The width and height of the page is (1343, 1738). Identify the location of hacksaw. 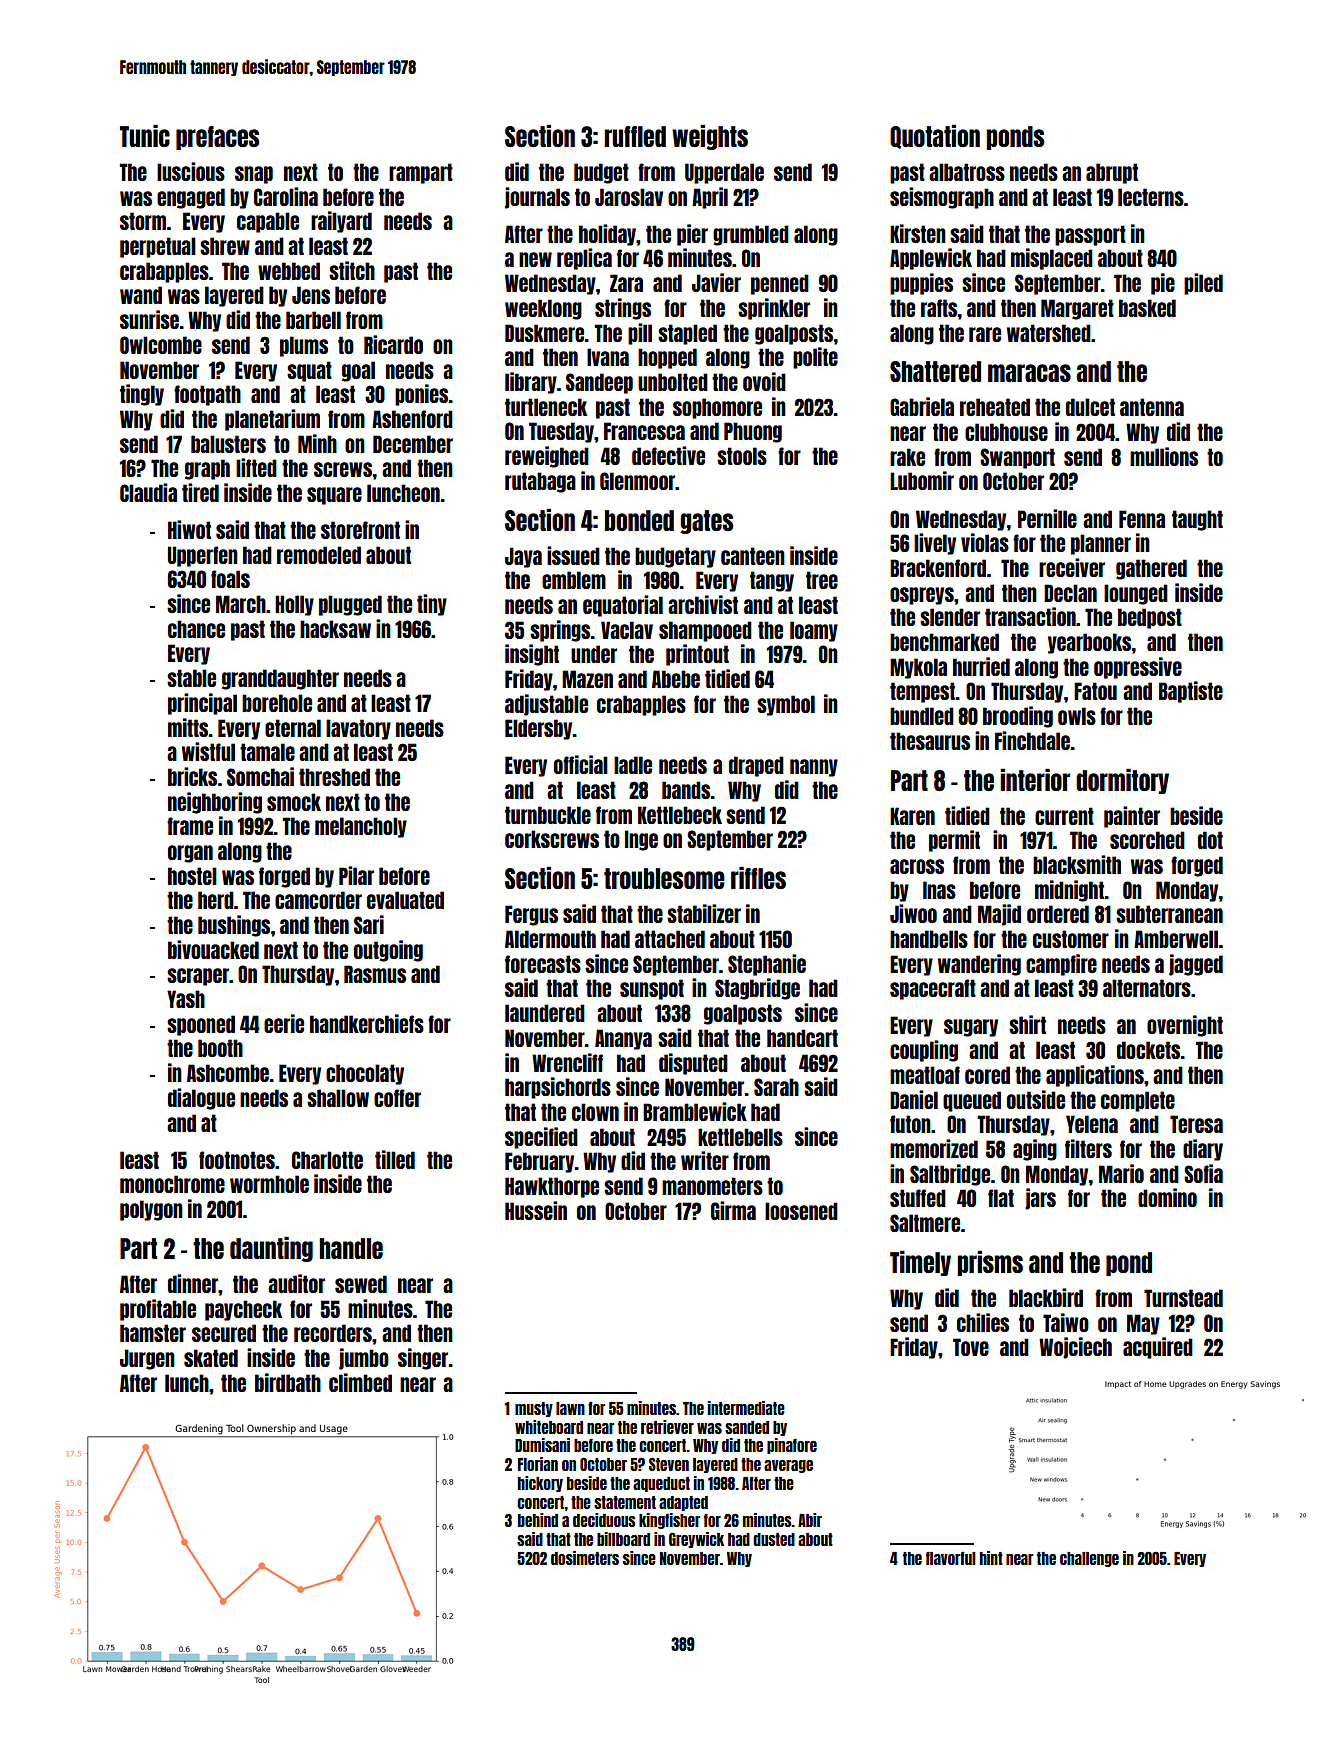
(335, 629).
